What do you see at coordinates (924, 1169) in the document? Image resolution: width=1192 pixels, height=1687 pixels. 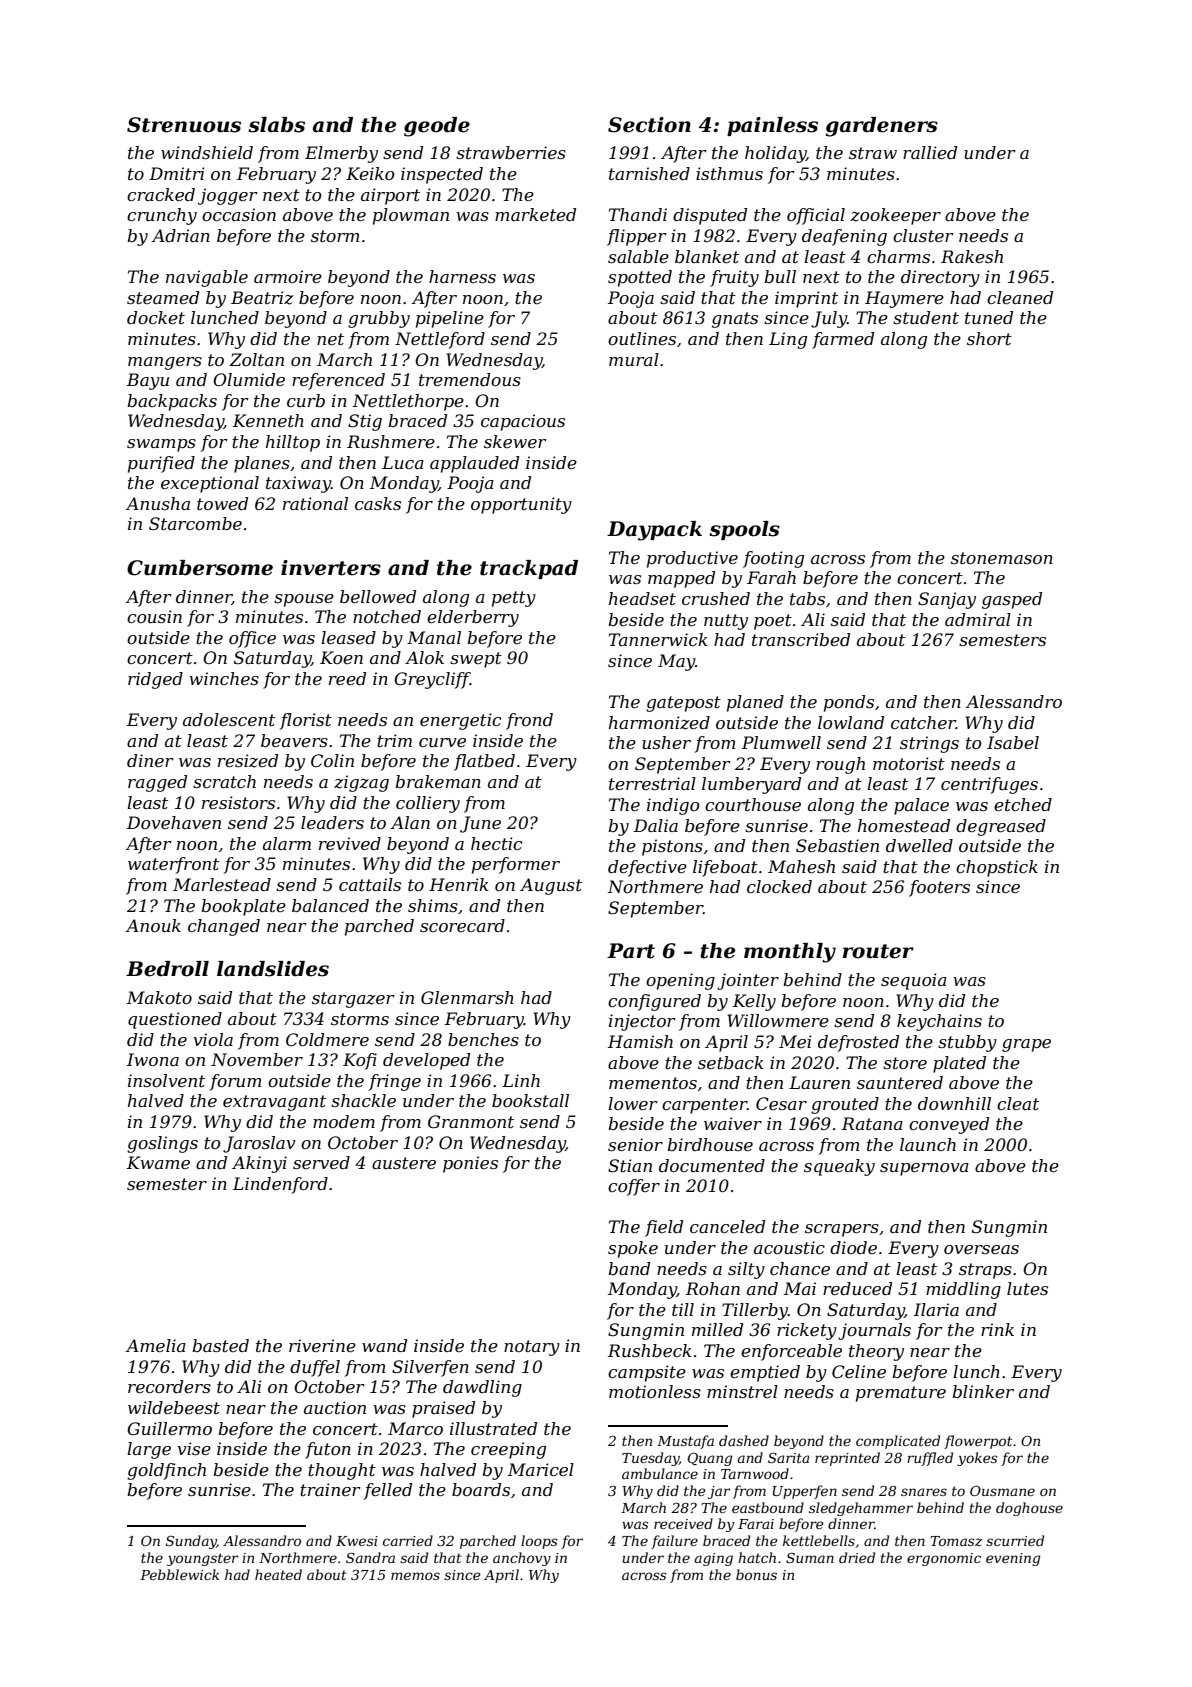 I see `supernova` at bounding box center [924, 1169].
